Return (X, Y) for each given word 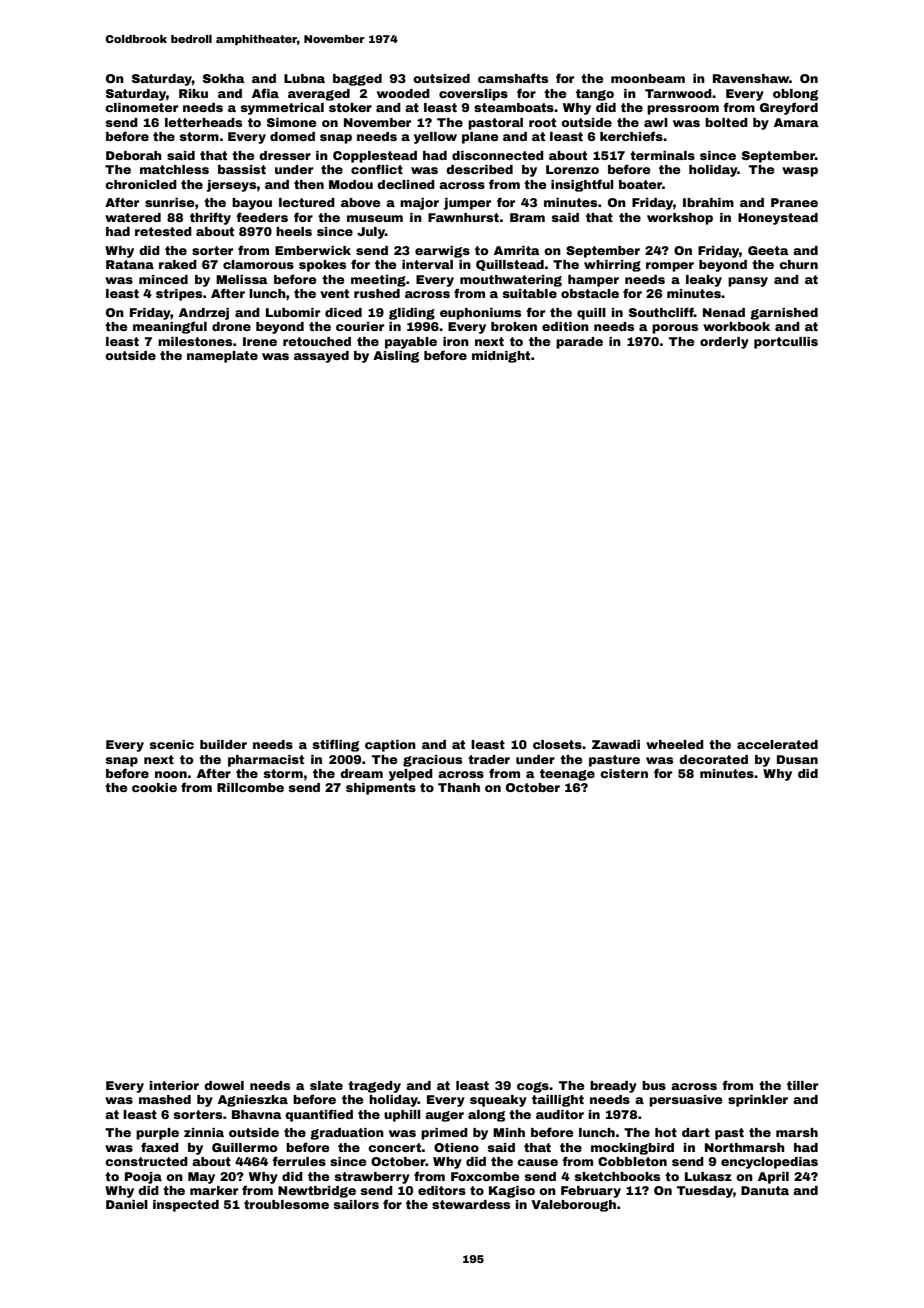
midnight (501, 357)
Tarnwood (678, 93)
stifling (336, 745)
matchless (174, 169)
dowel (224, 1085)
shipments (381, 789)
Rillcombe (250, 787)
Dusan (797, 759)
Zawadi (616, 744)
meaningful (170, 327)
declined (406, 184)
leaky (704, 281)
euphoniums (480, 314)
